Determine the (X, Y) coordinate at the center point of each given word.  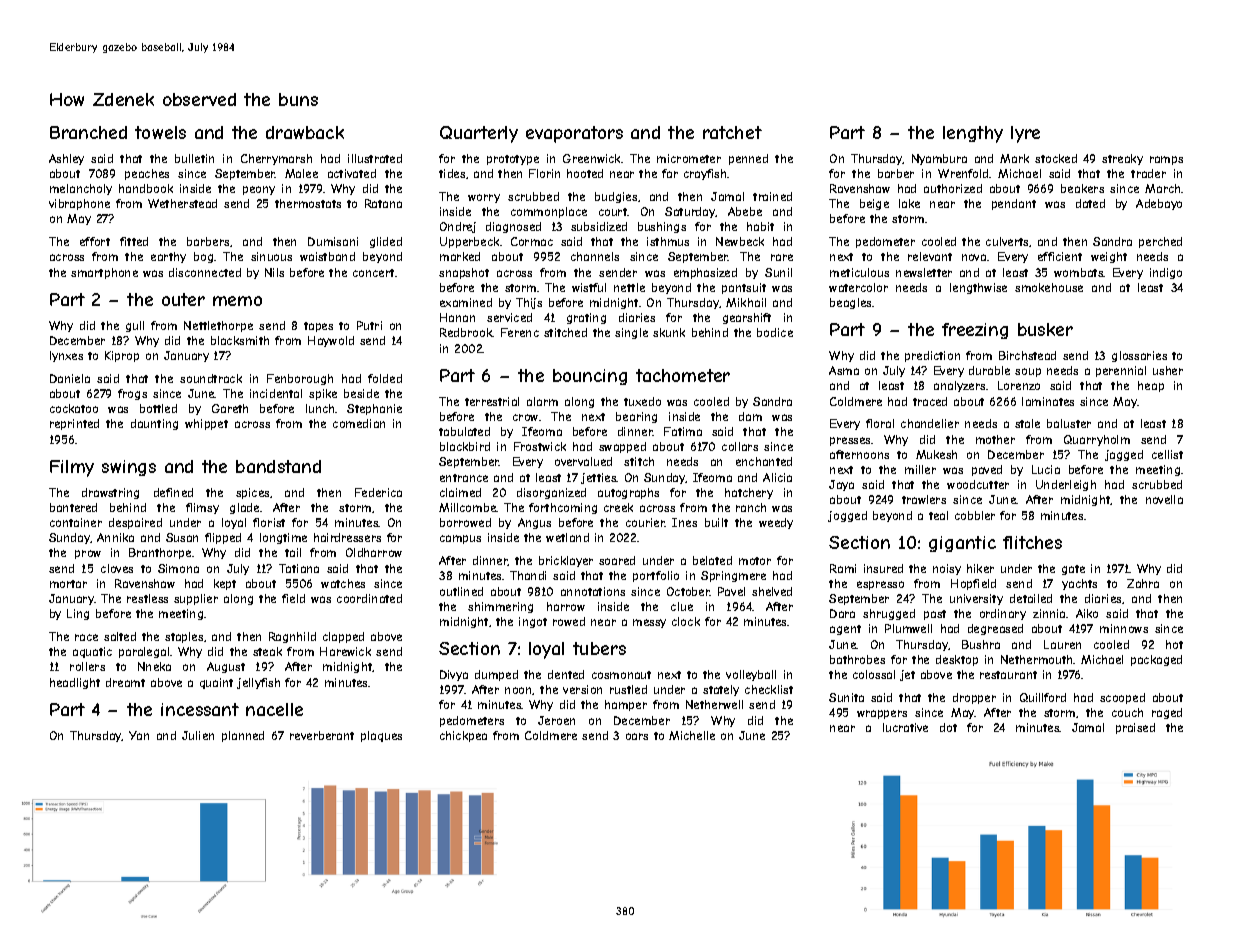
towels (160, 132)
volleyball (751, 675)
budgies (616, 197)
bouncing (590, 377)
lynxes (66, 356)
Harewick (345, 651)
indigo (1166, 273)
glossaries (1139, 356)
